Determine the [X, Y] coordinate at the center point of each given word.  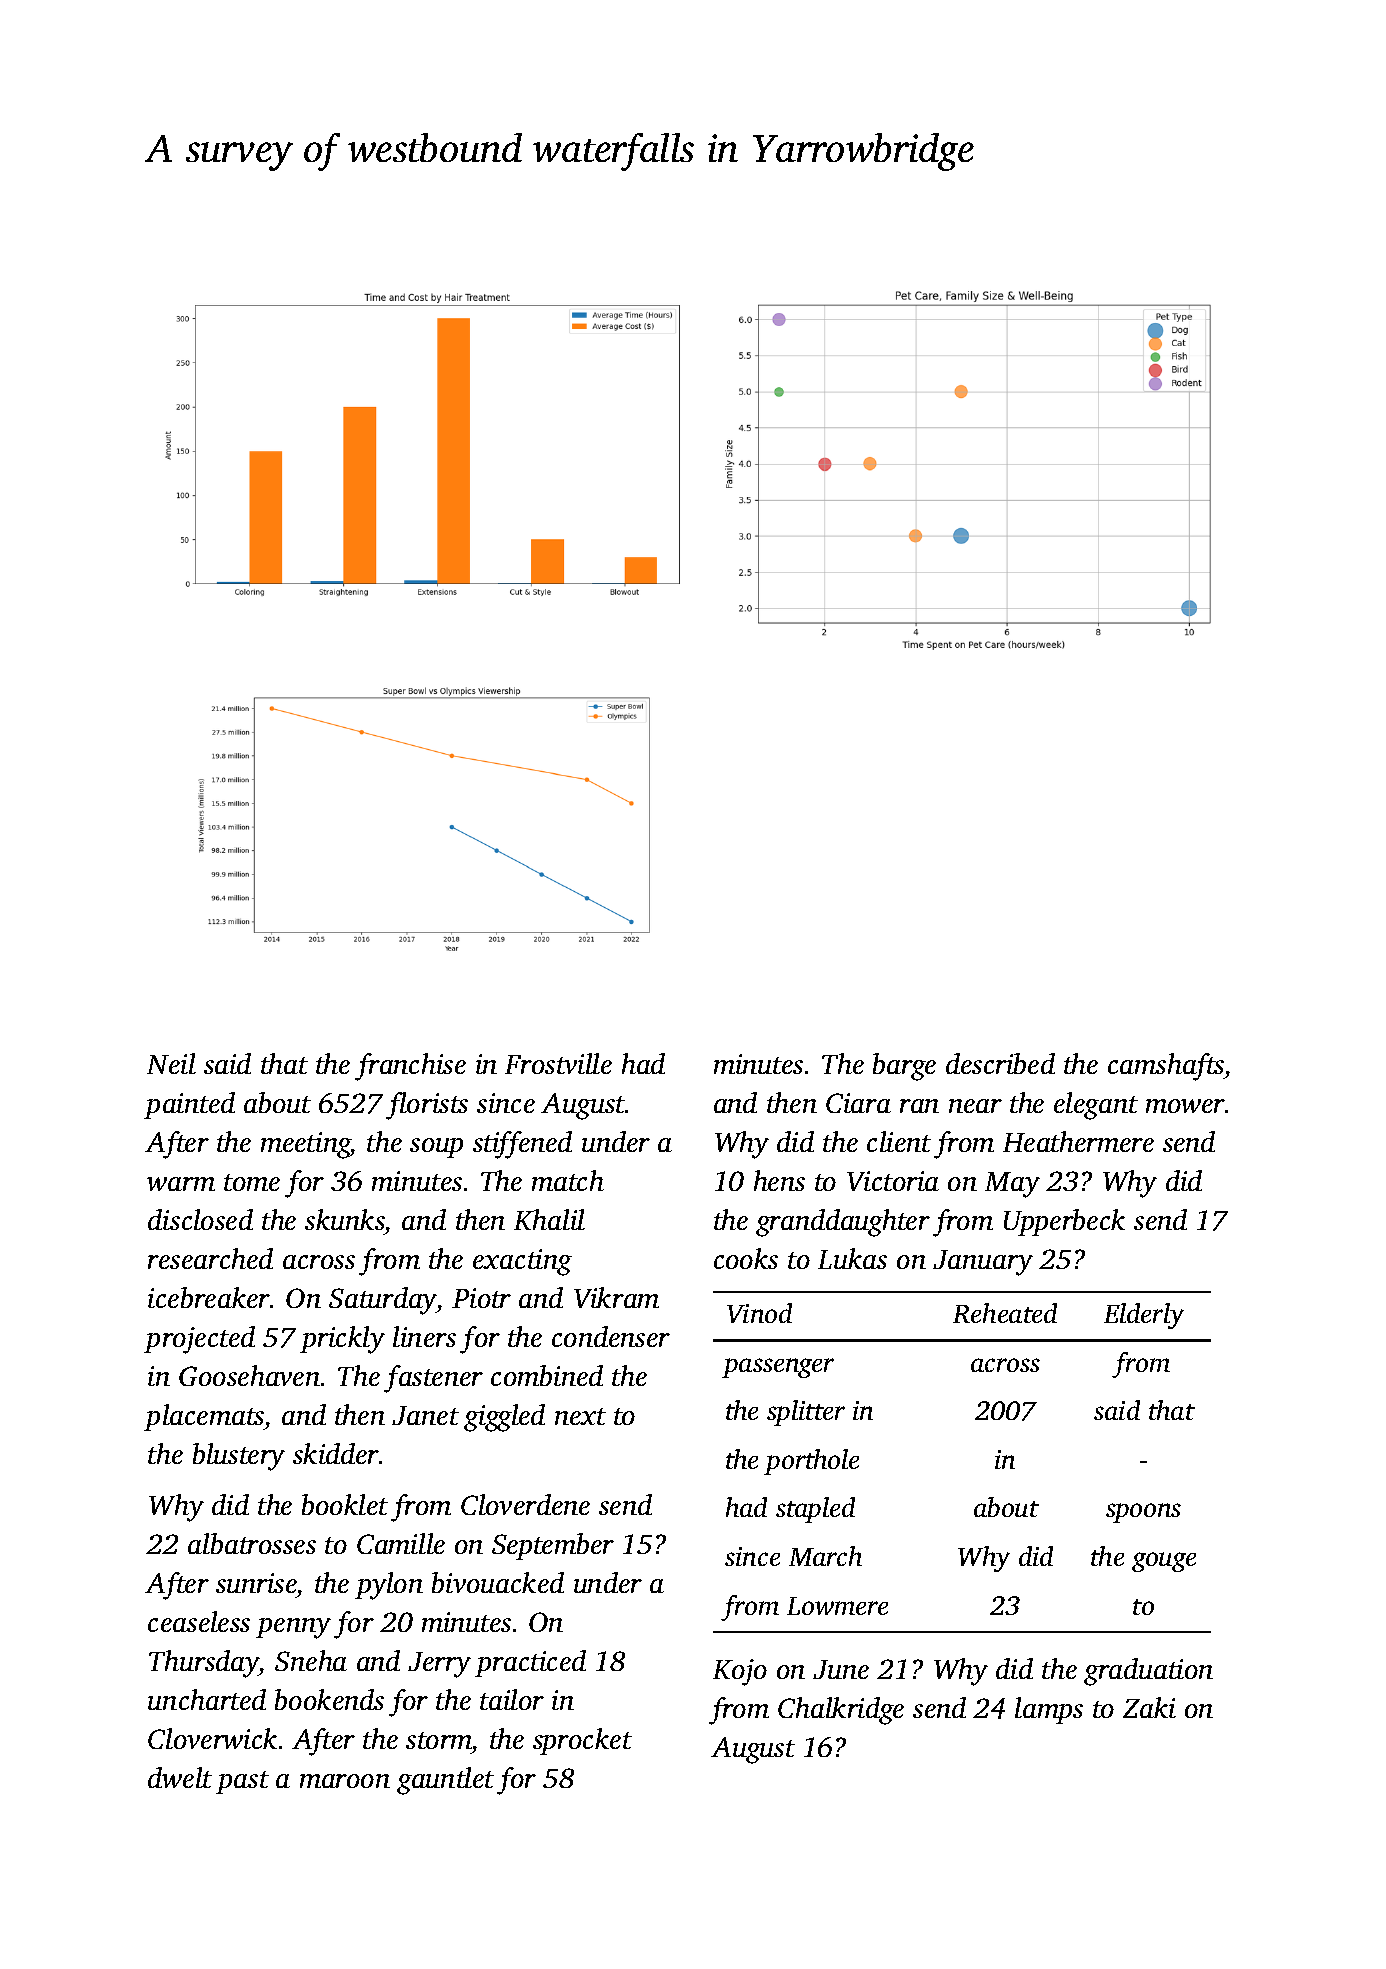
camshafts [1166, 1067]
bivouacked [498, 1582]
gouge [1164, 1562]
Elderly [1144, 1316]
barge [904, 1067]
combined [547, 1375]
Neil [171, 1063]
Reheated [1005, 1313]
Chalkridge [841, 1711]
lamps [1049, 1710]
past [242, 1782]
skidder [336, 1453]
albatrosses [252, 1543]
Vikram [616, 1297]
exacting [522, 1262]
